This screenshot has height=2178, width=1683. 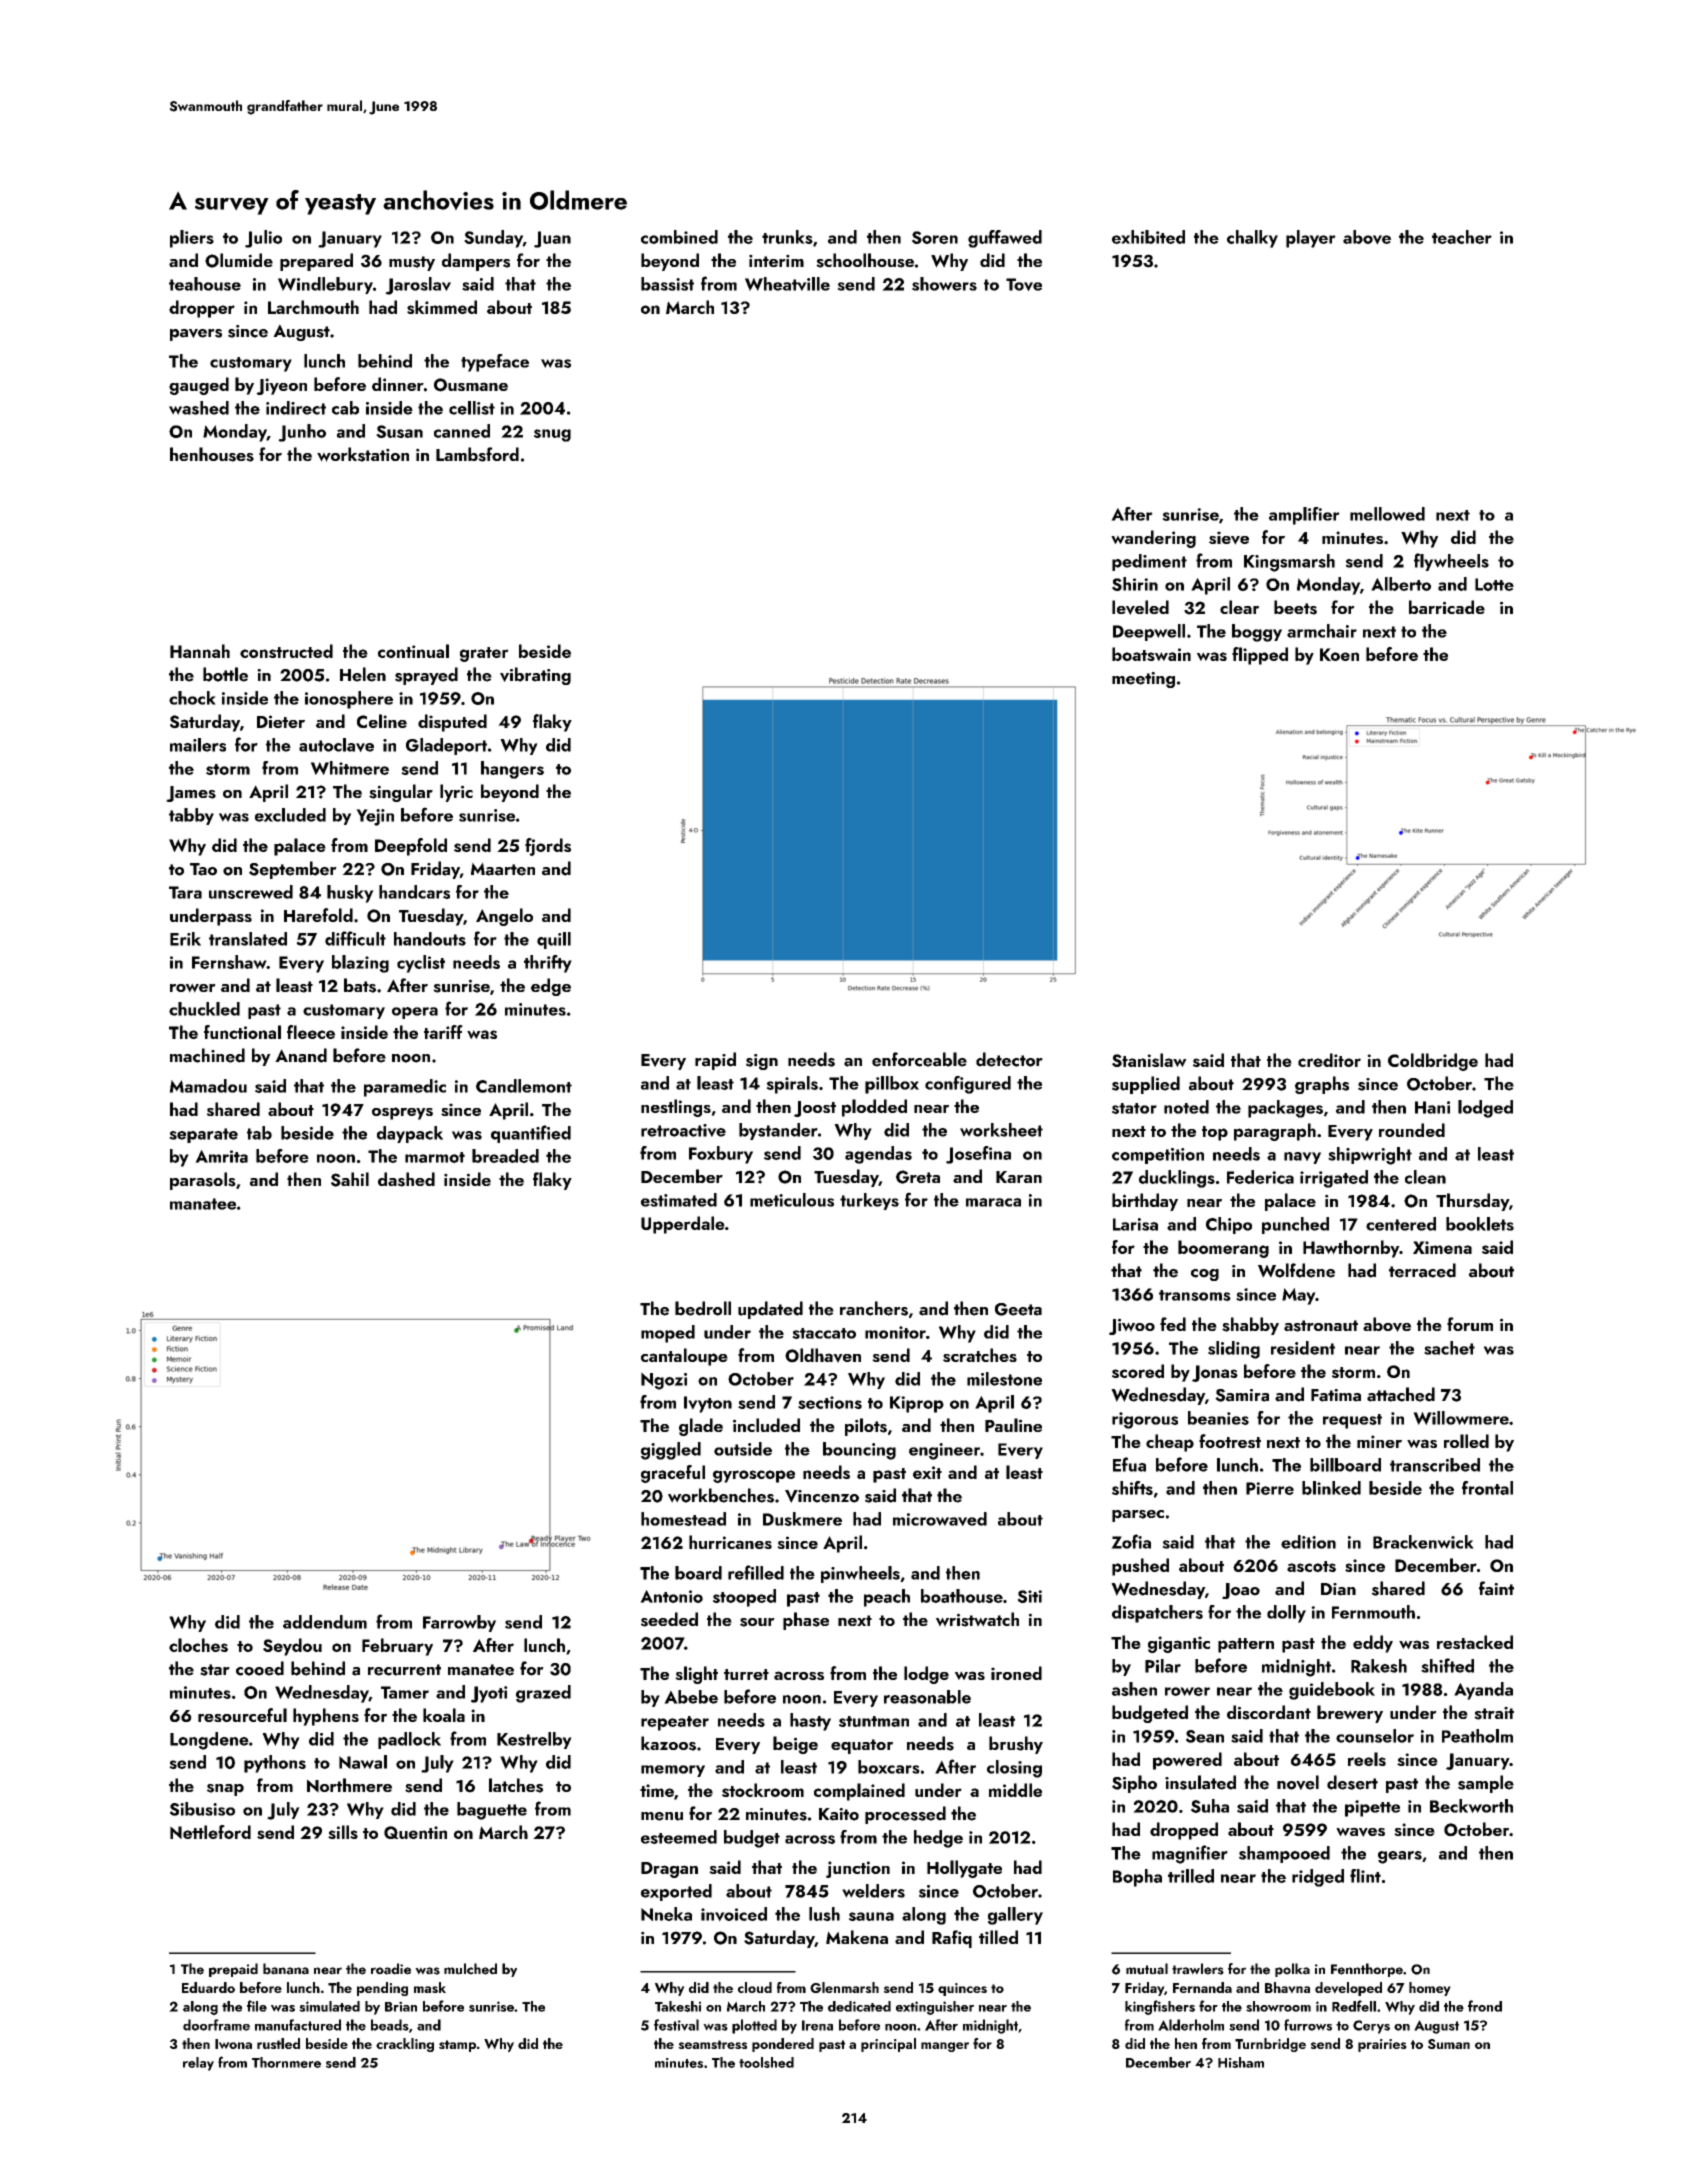 What do you see at coordinates (552, 435) in the screenshot?
I see `snug` at bounding box center [552, 435].
